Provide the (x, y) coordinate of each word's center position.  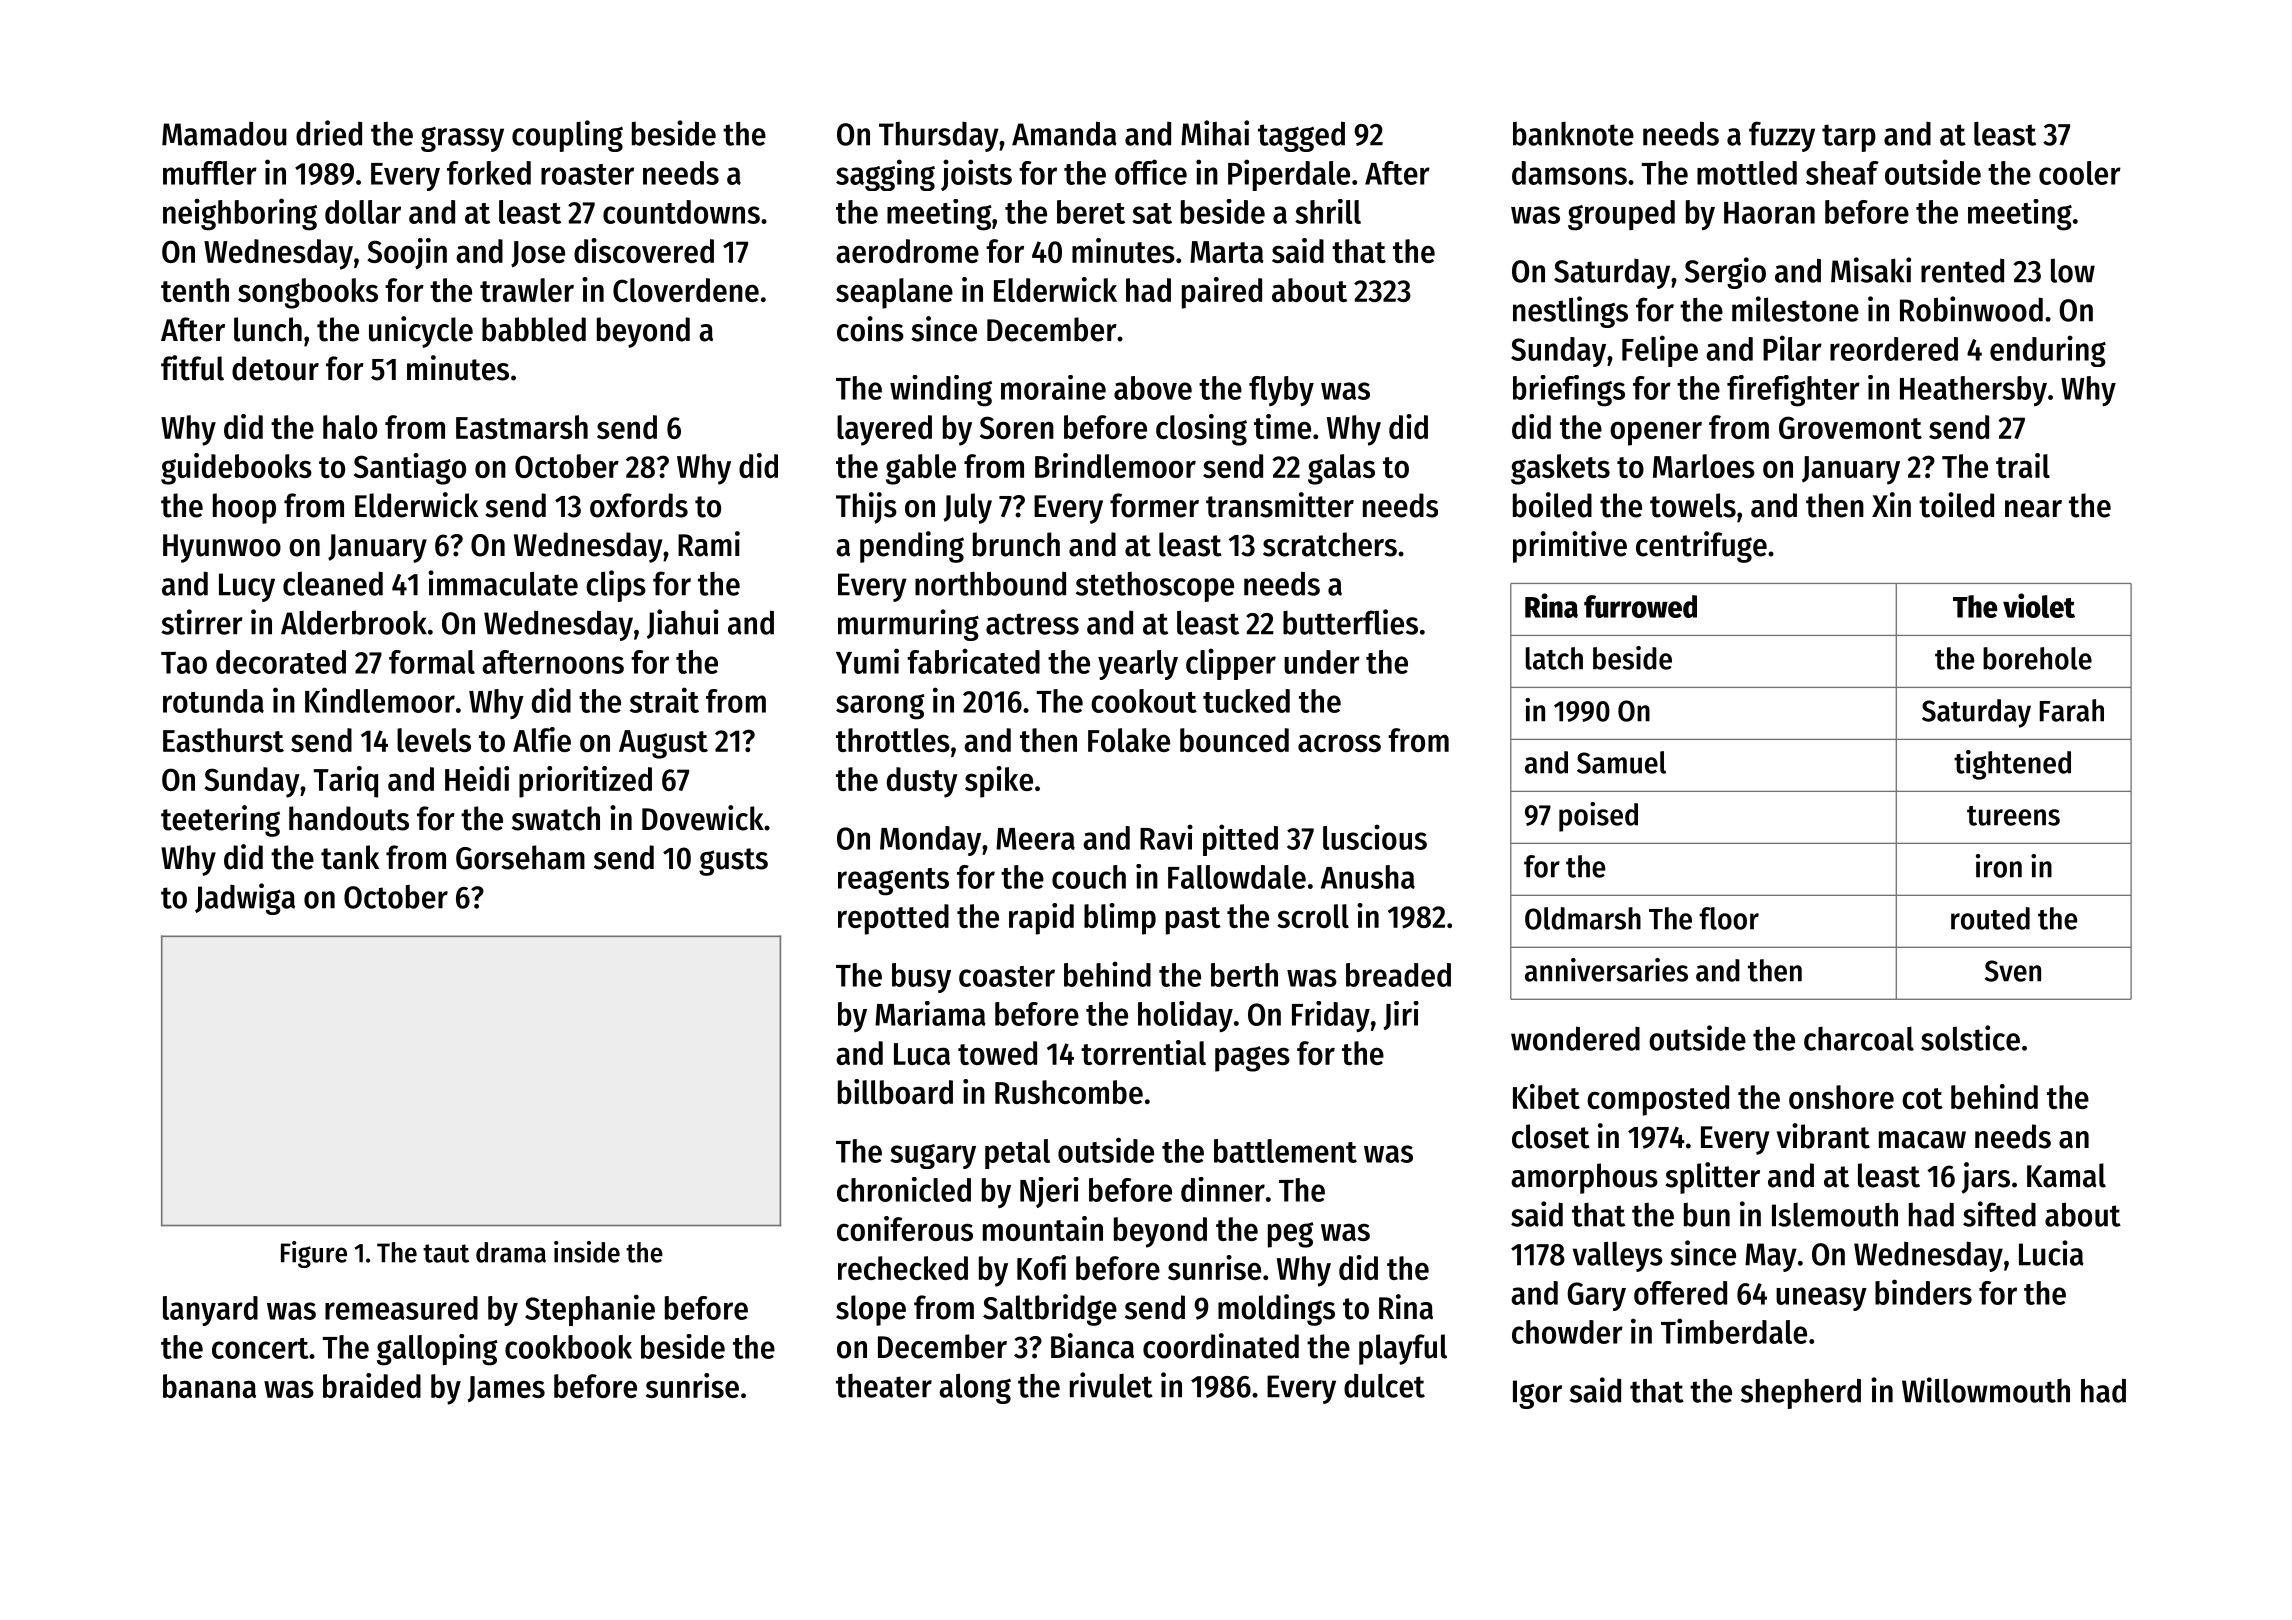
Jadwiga (245, 899)
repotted (893, 919)
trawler (527, 290)
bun (1707, 1215)
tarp (1849, 138)
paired (1222, 293)
